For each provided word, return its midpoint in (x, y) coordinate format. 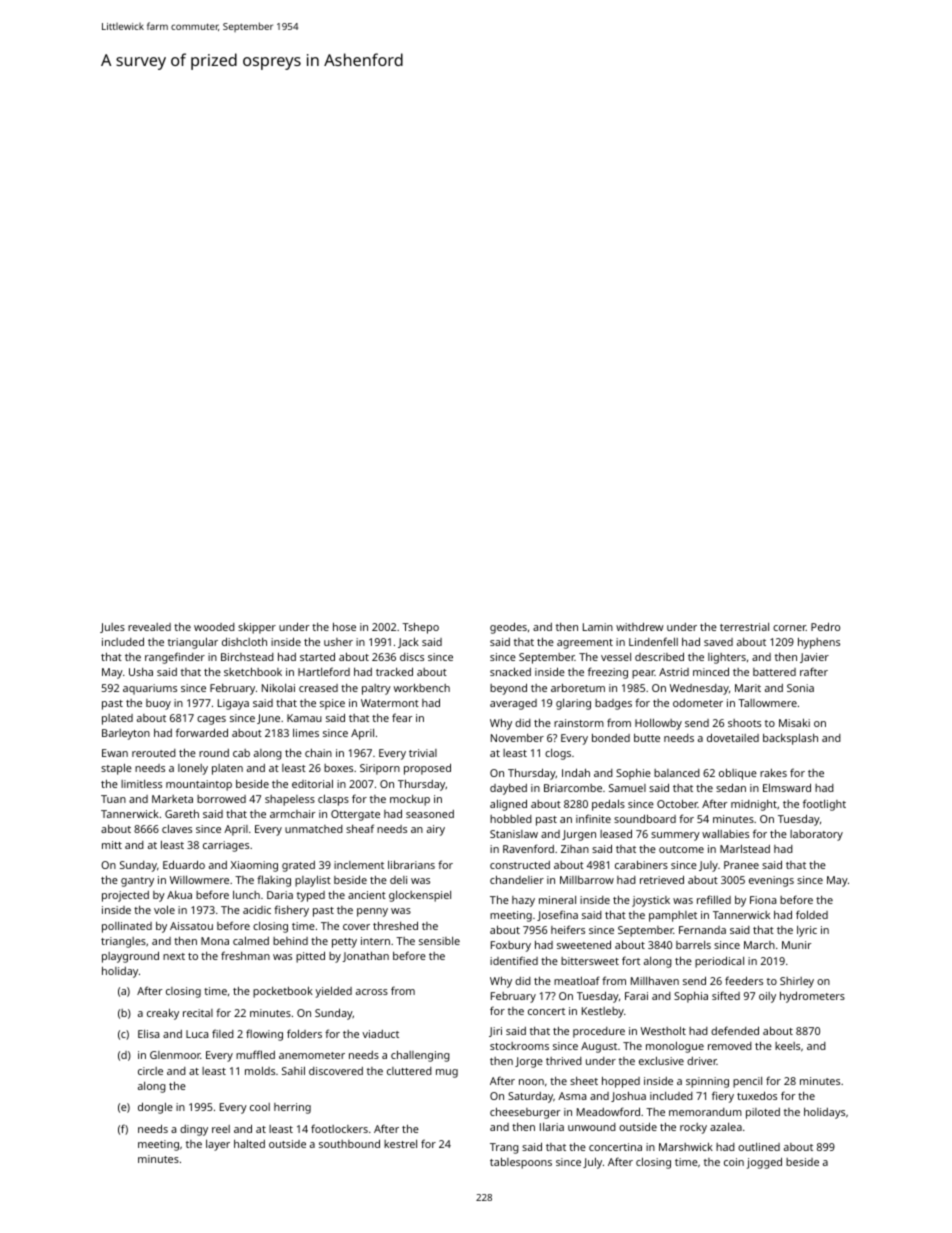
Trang (504, 1148)
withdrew (640, 626)
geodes (508, 628)
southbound (349, 1143)
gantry (137, 882)
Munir (796, 945)
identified (514, 960)
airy (436, 830)
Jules (112, 628)
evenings (771, 881)
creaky (163, 1014)
